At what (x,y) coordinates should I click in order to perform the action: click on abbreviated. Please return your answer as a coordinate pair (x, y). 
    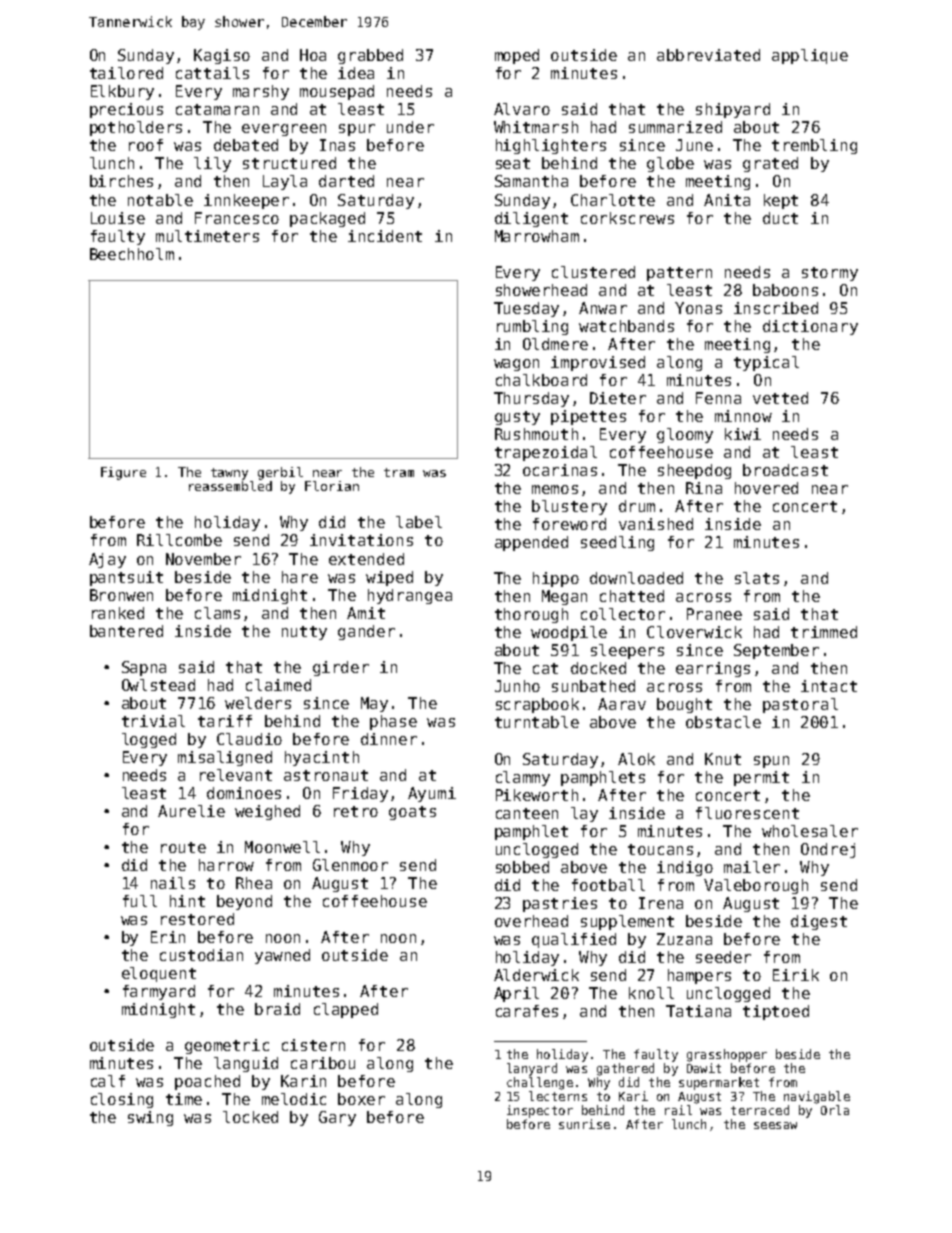
    Looking at the image, I should click on (708, 55).
